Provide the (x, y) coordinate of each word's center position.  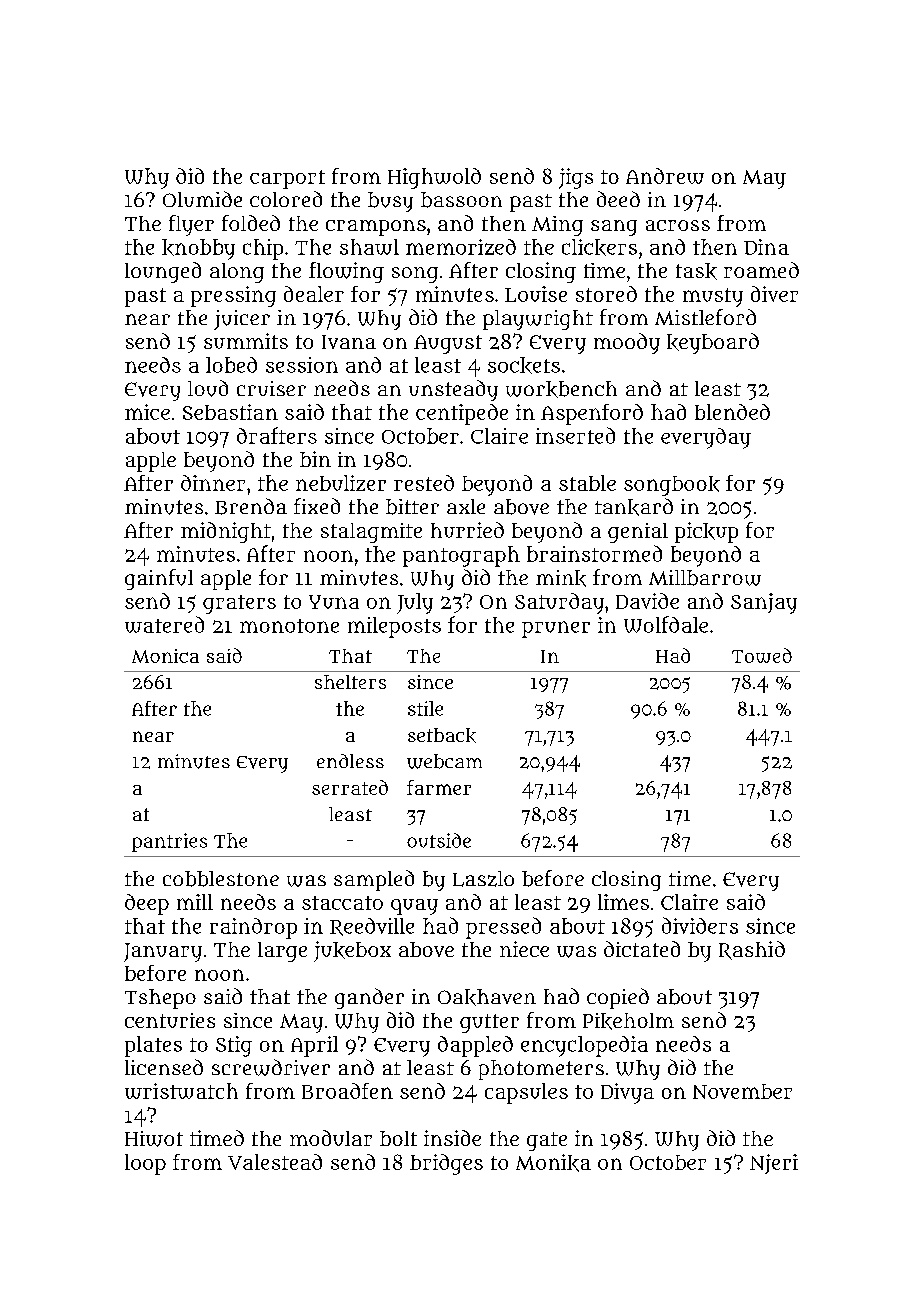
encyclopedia (584, 1046)
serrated (350, 787)
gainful (159, 579)
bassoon (461, 200)
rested (424, 483)
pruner (556, 629)
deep (147, 904)
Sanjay (764, 603)
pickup (706, 532)
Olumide (202, 199)
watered (164, 624)
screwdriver (271, 1067)
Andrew (665, 176)
